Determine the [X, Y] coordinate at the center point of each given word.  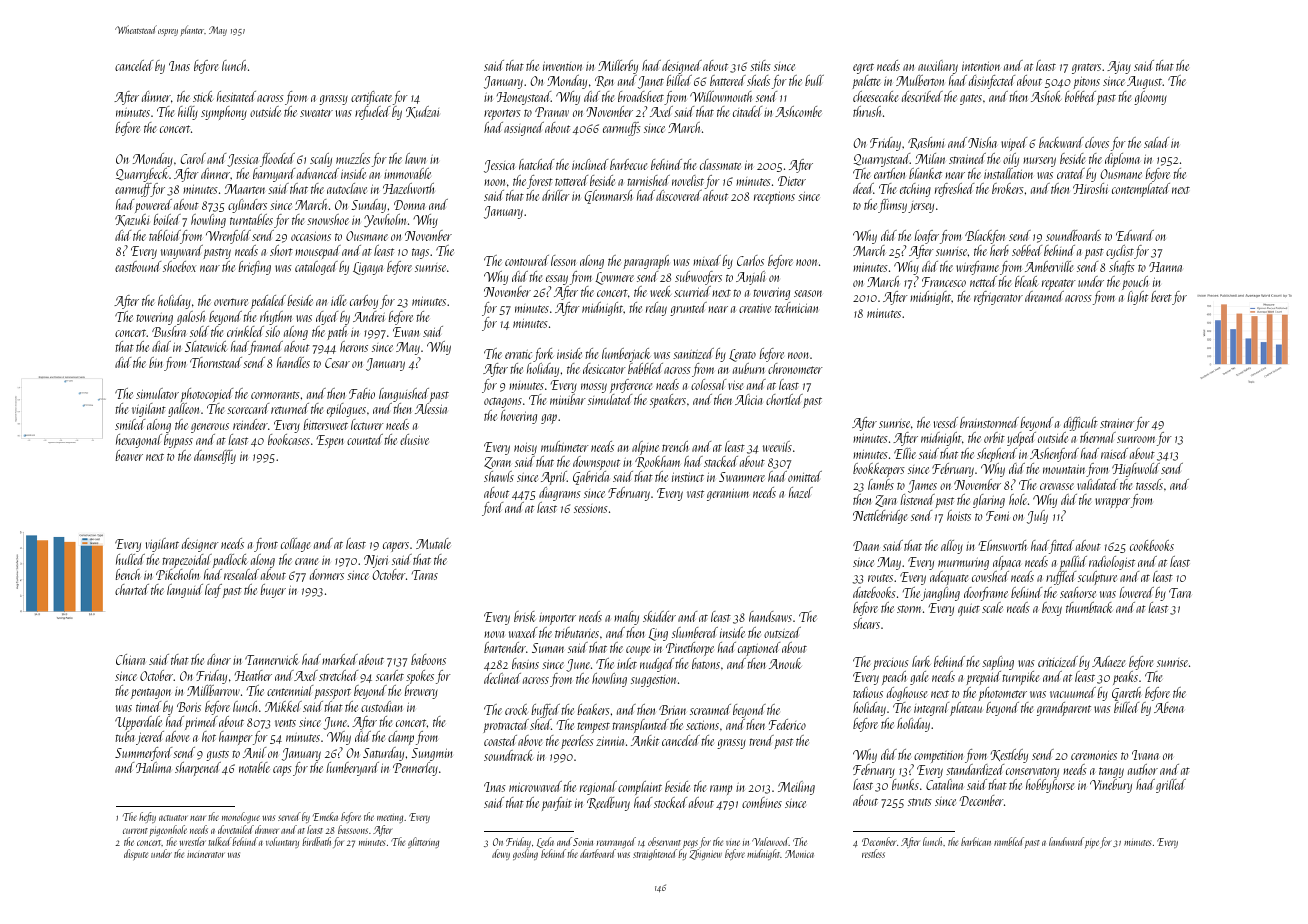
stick [203, 96]
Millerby [618, 67]
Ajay [1119, 67]
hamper [236, 738]
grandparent [1064, 709]
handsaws [770, 616]
